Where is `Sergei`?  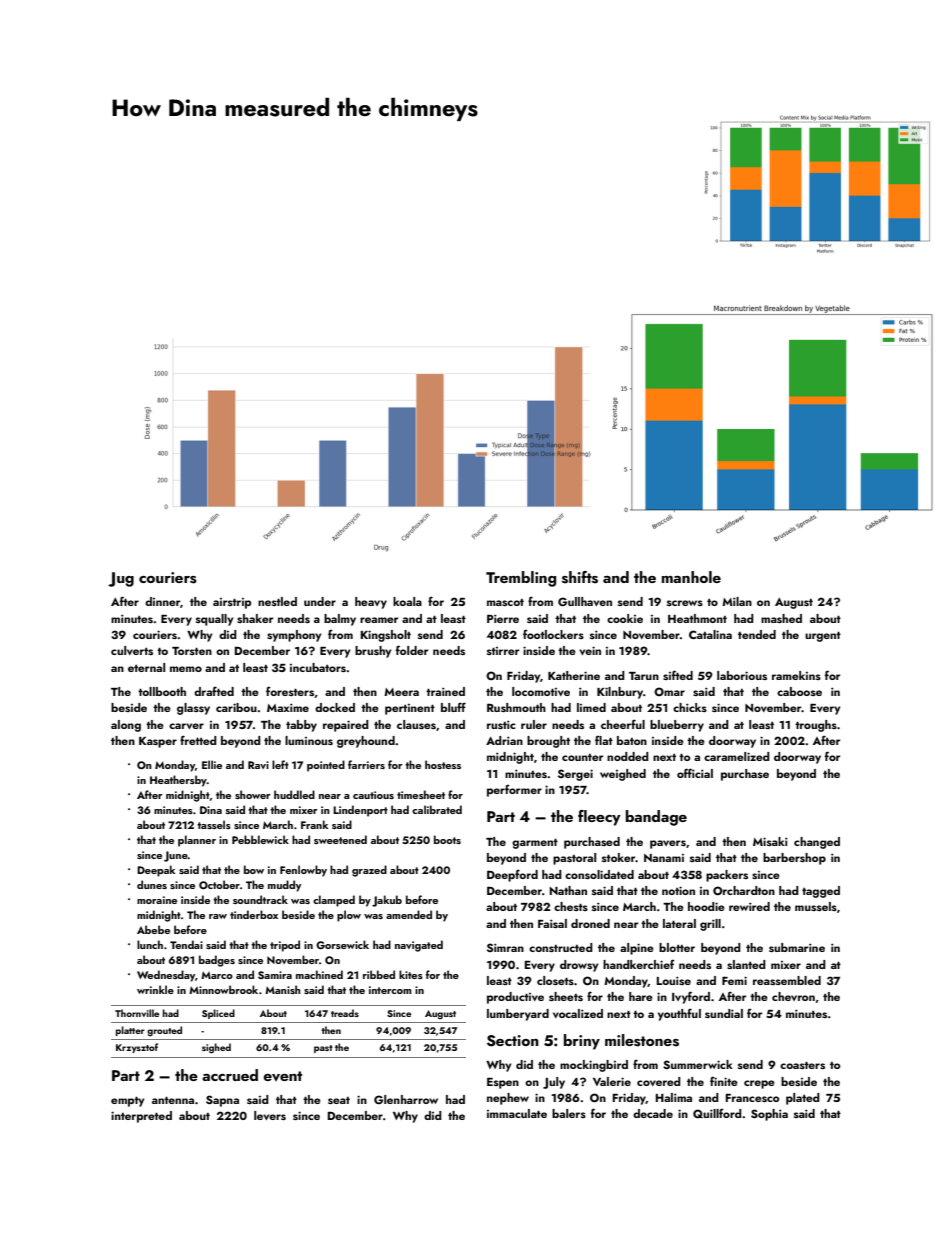
Sergei is located at coordinates (575, 775).
